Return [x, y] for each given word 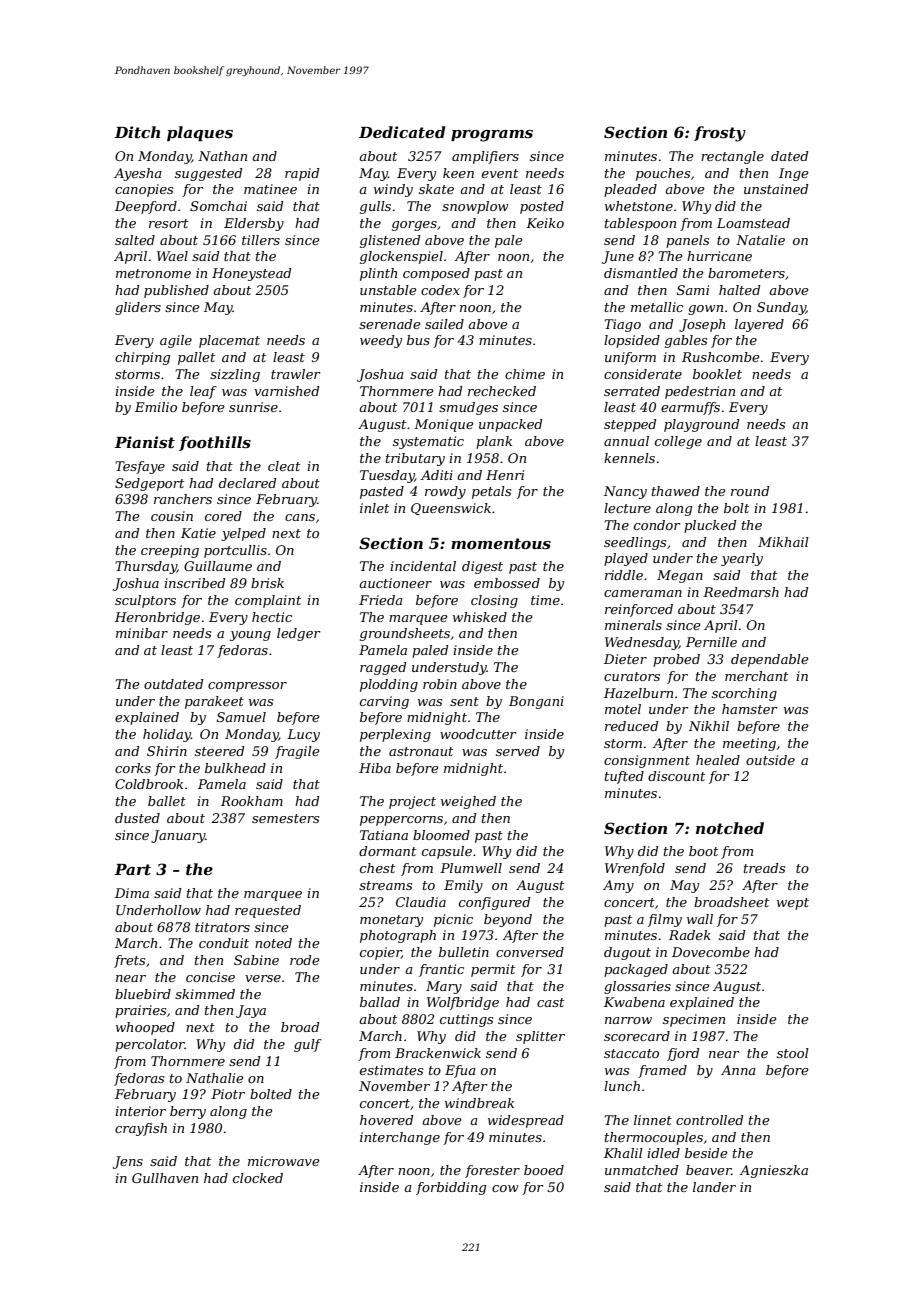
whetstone [639, 206]
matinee [270, 189]
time [545, 600]
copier [380, 953]
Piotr [228, 1094]
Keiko [545, 223]
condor [657, 525]
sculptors [145, 601]
